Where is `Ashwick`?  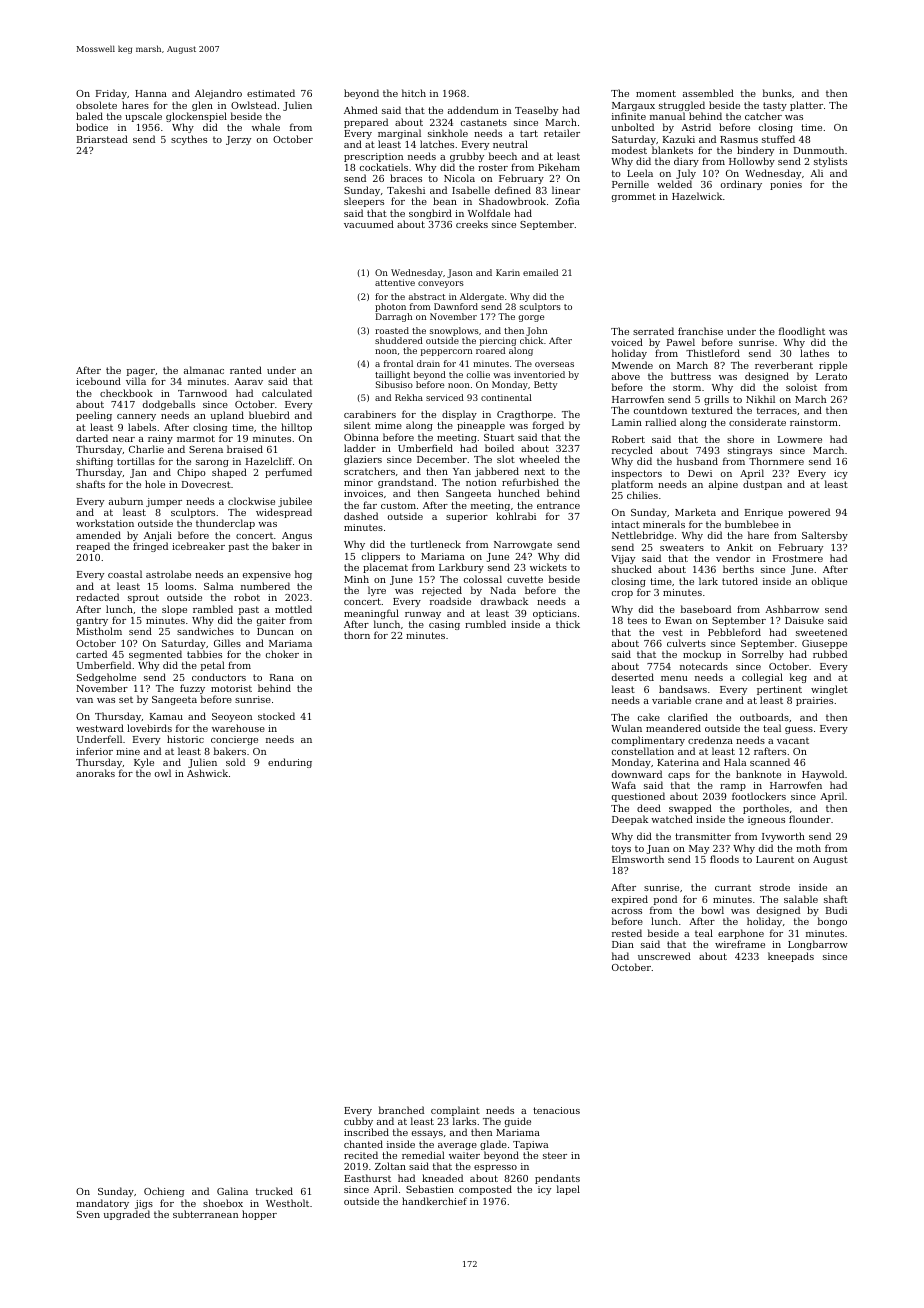
Ashwick is located at coordinates (207, 773).
